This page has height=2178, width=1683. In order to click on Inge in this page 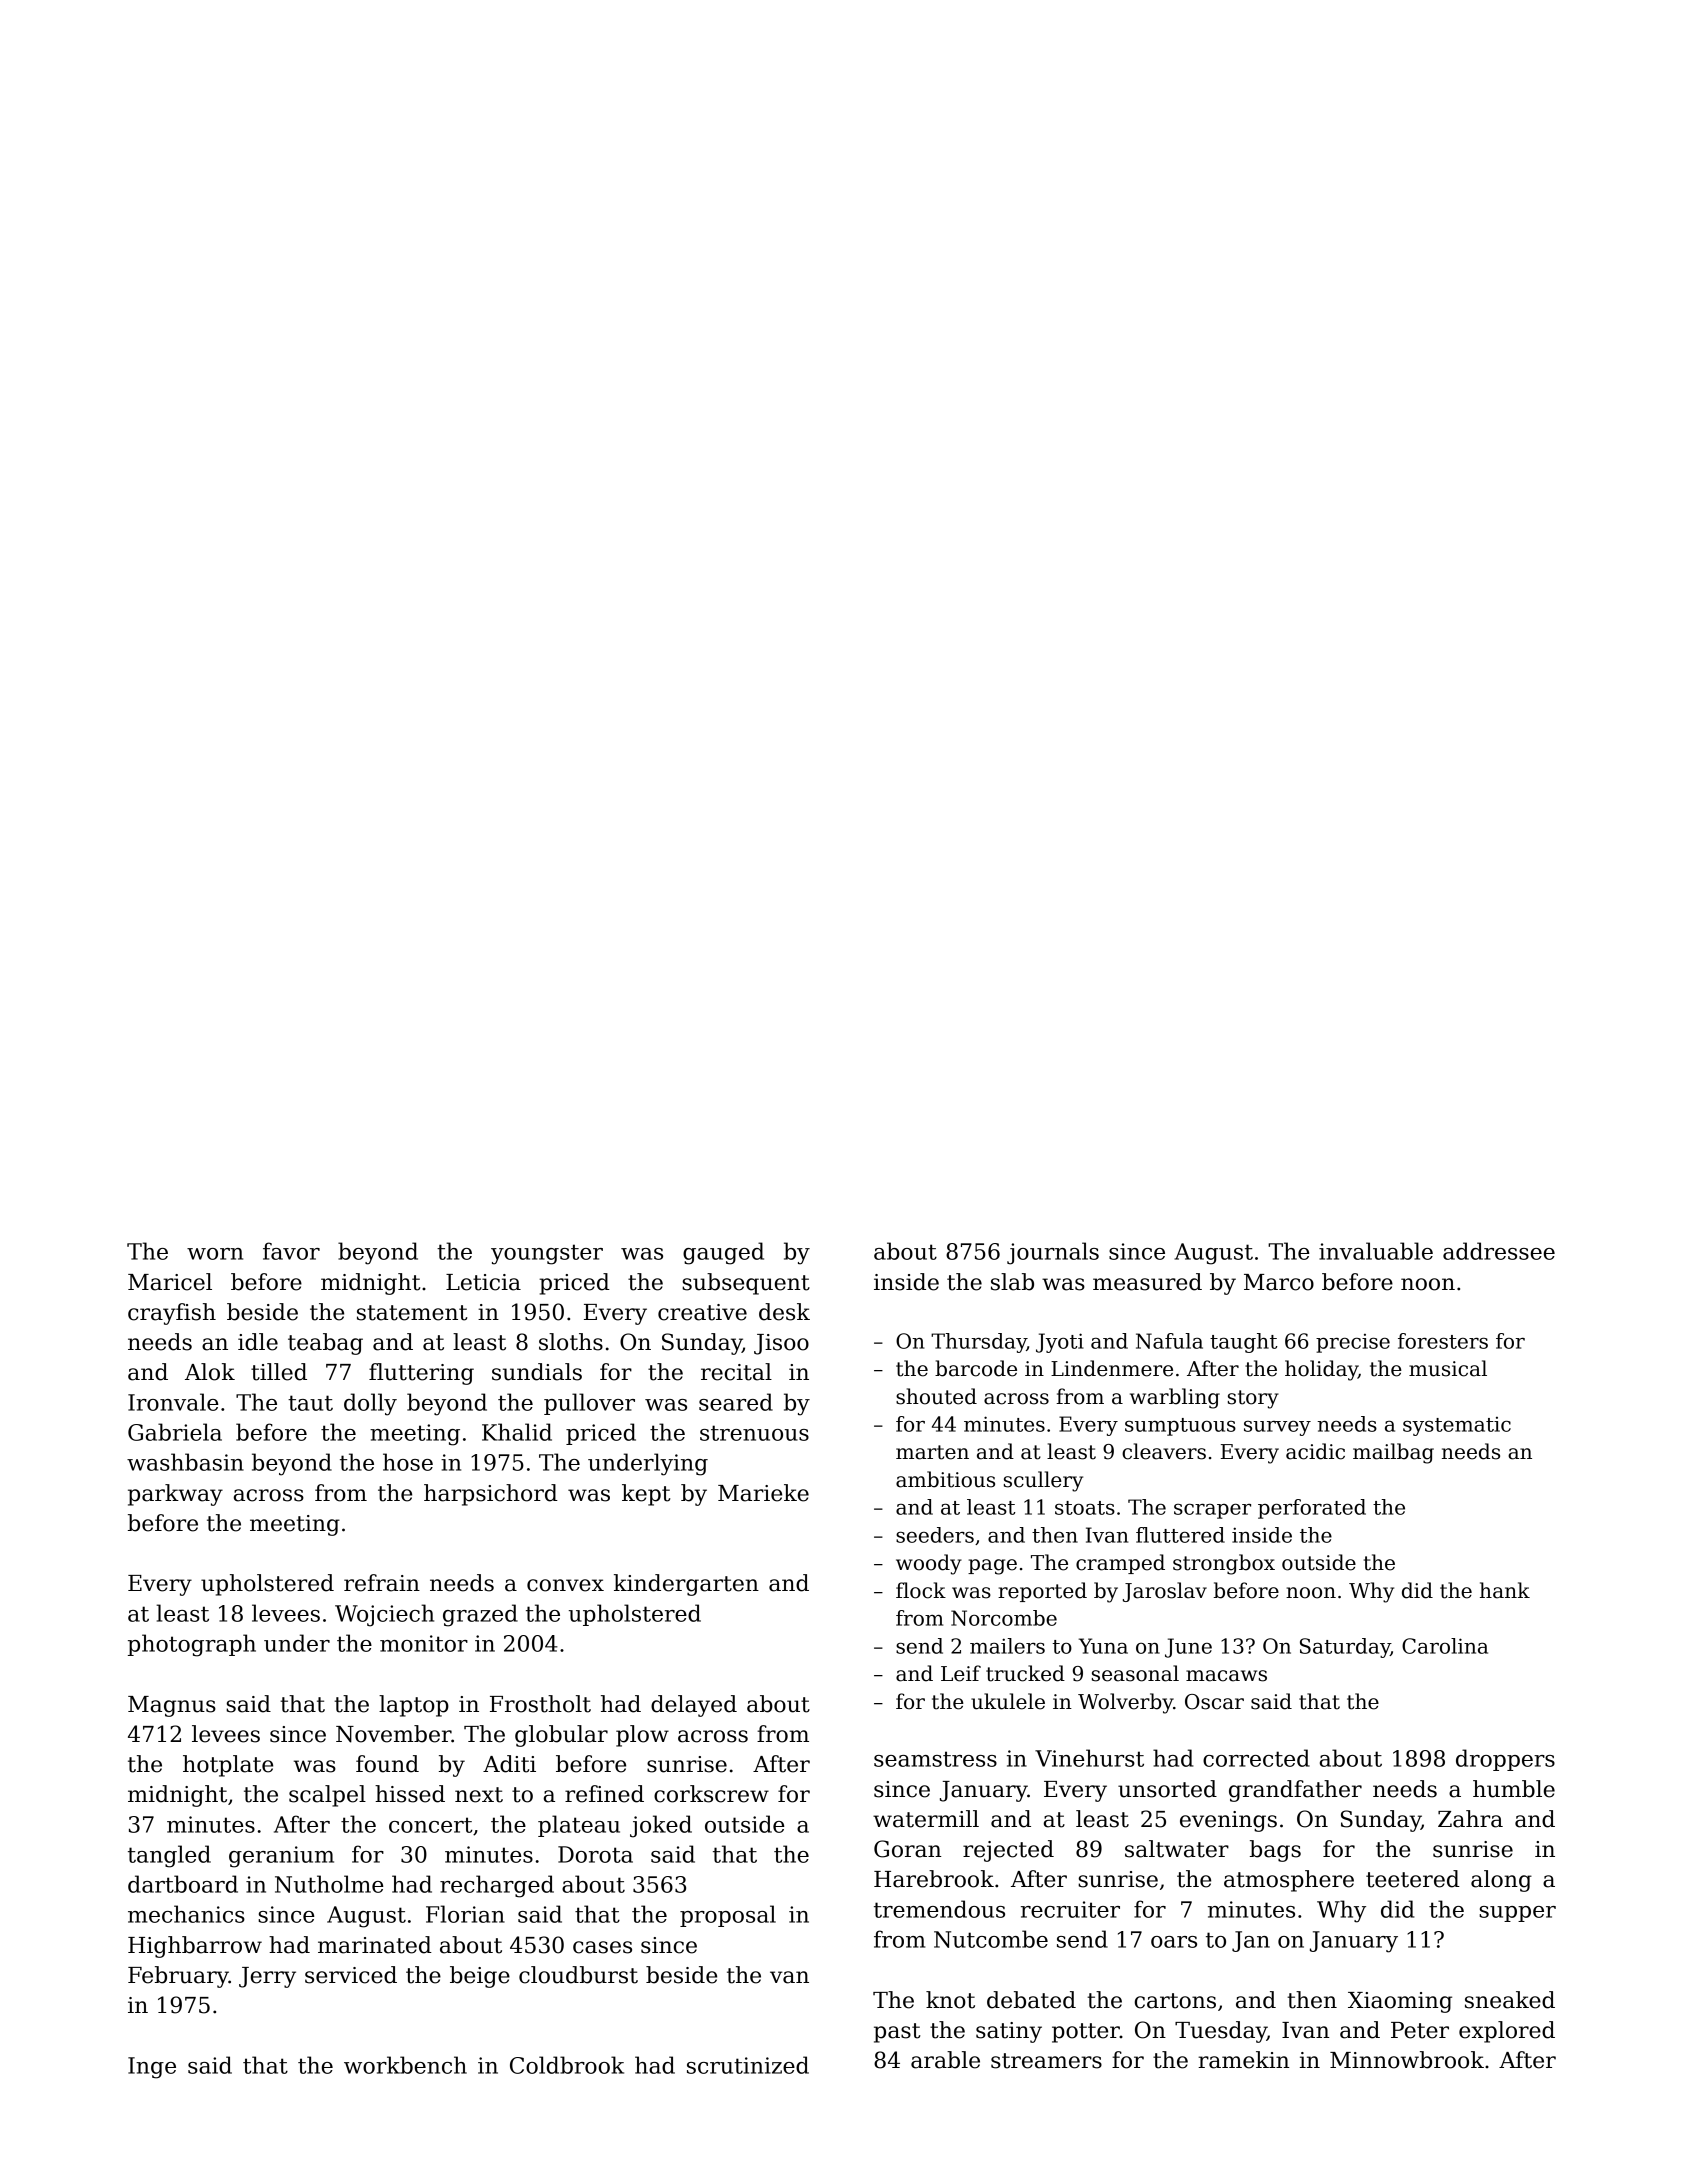, I will do `click(152, 2068)`.
